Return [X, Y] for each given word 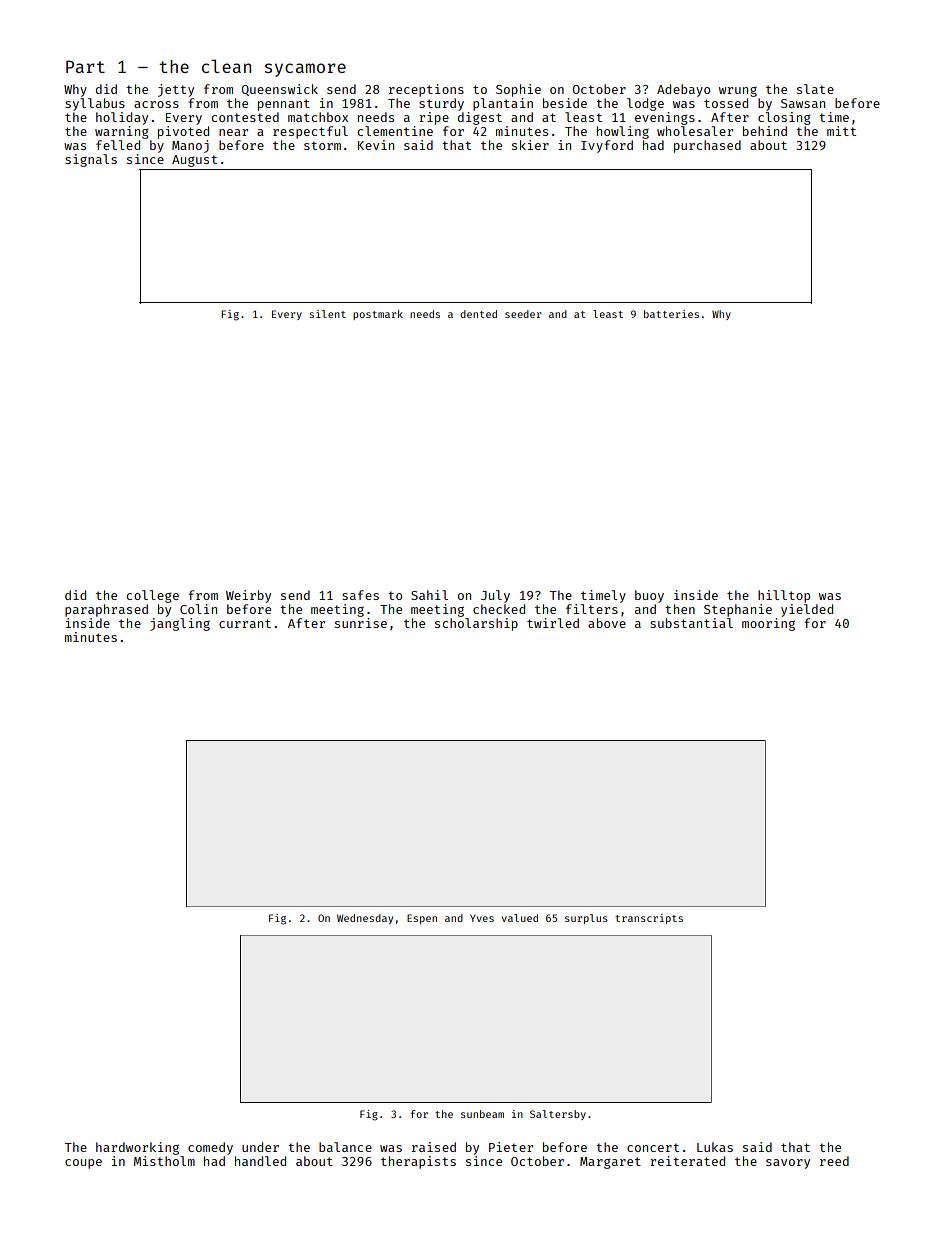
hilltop [784, 596]
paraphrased [106, 610]
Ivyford [607, 146]
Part [85, 66]
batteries [671, 314]
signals [91, 160]
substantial [691, 623]
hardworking [137, 1148]
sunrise [361, 623]
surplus [586, 919]
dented [478, 314]
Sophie [518, 90]
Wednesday [365, 919]
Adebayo [683, 90]
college [153, 596]
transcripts [649, 919]
